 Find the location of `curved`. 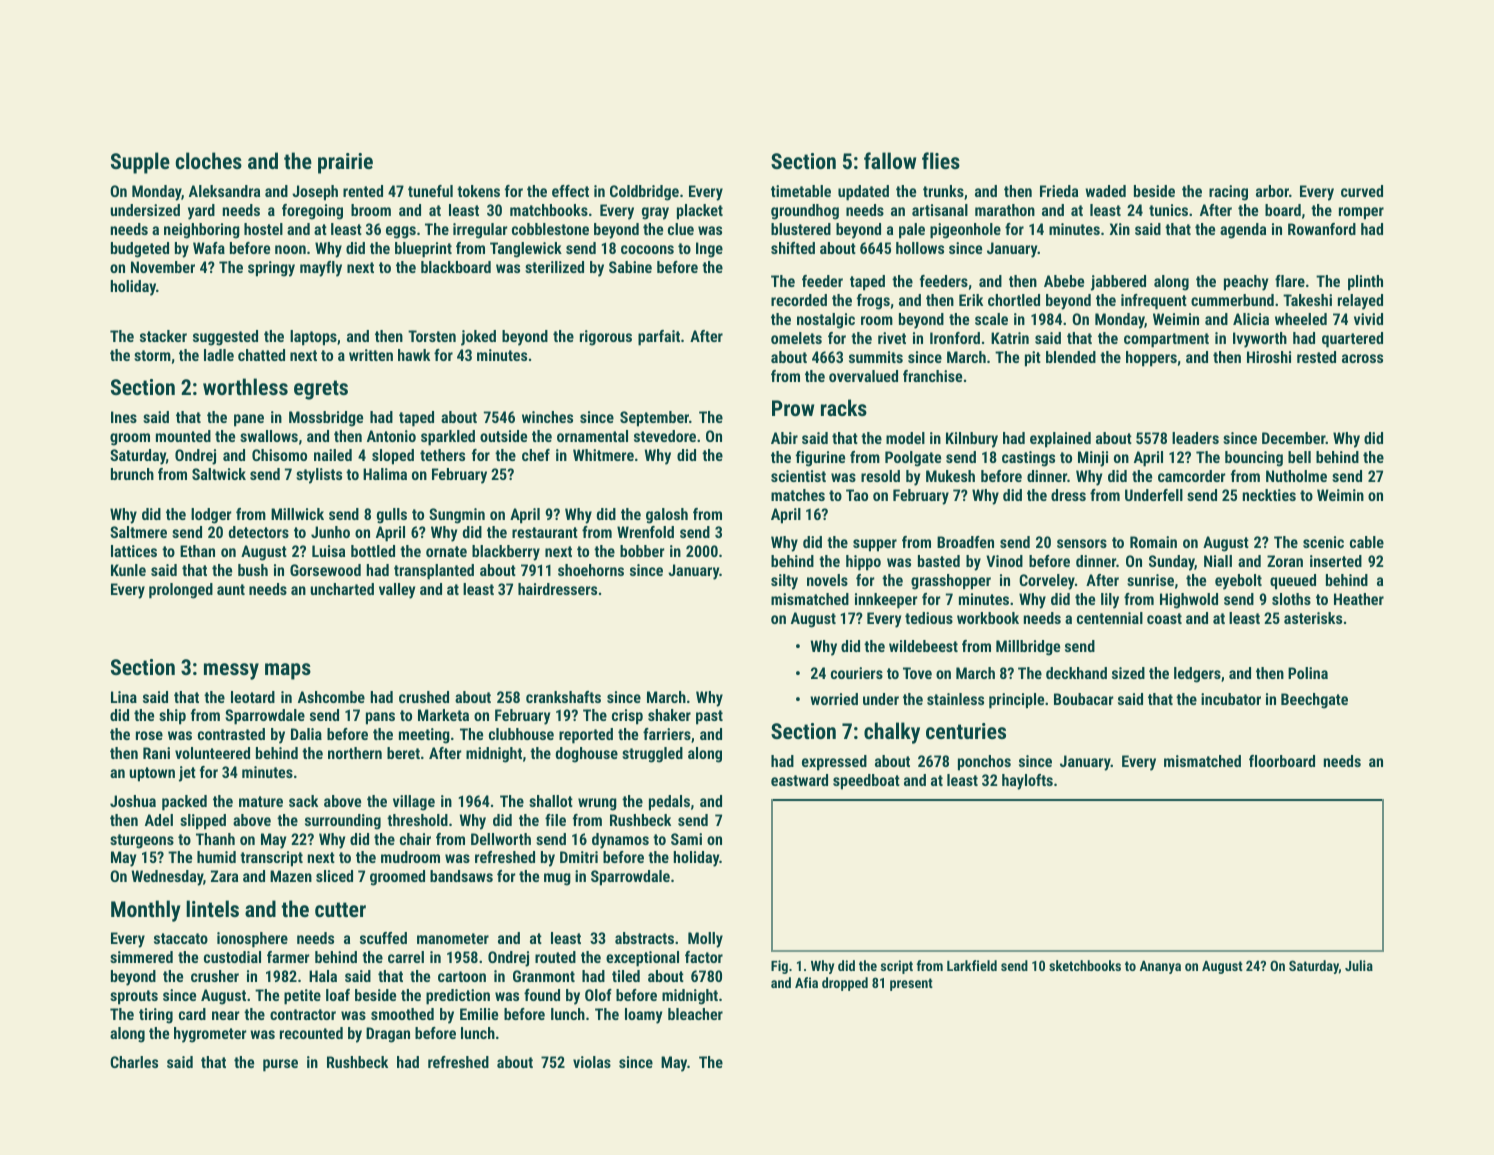

curved is located at coordinates (1362, 191).
